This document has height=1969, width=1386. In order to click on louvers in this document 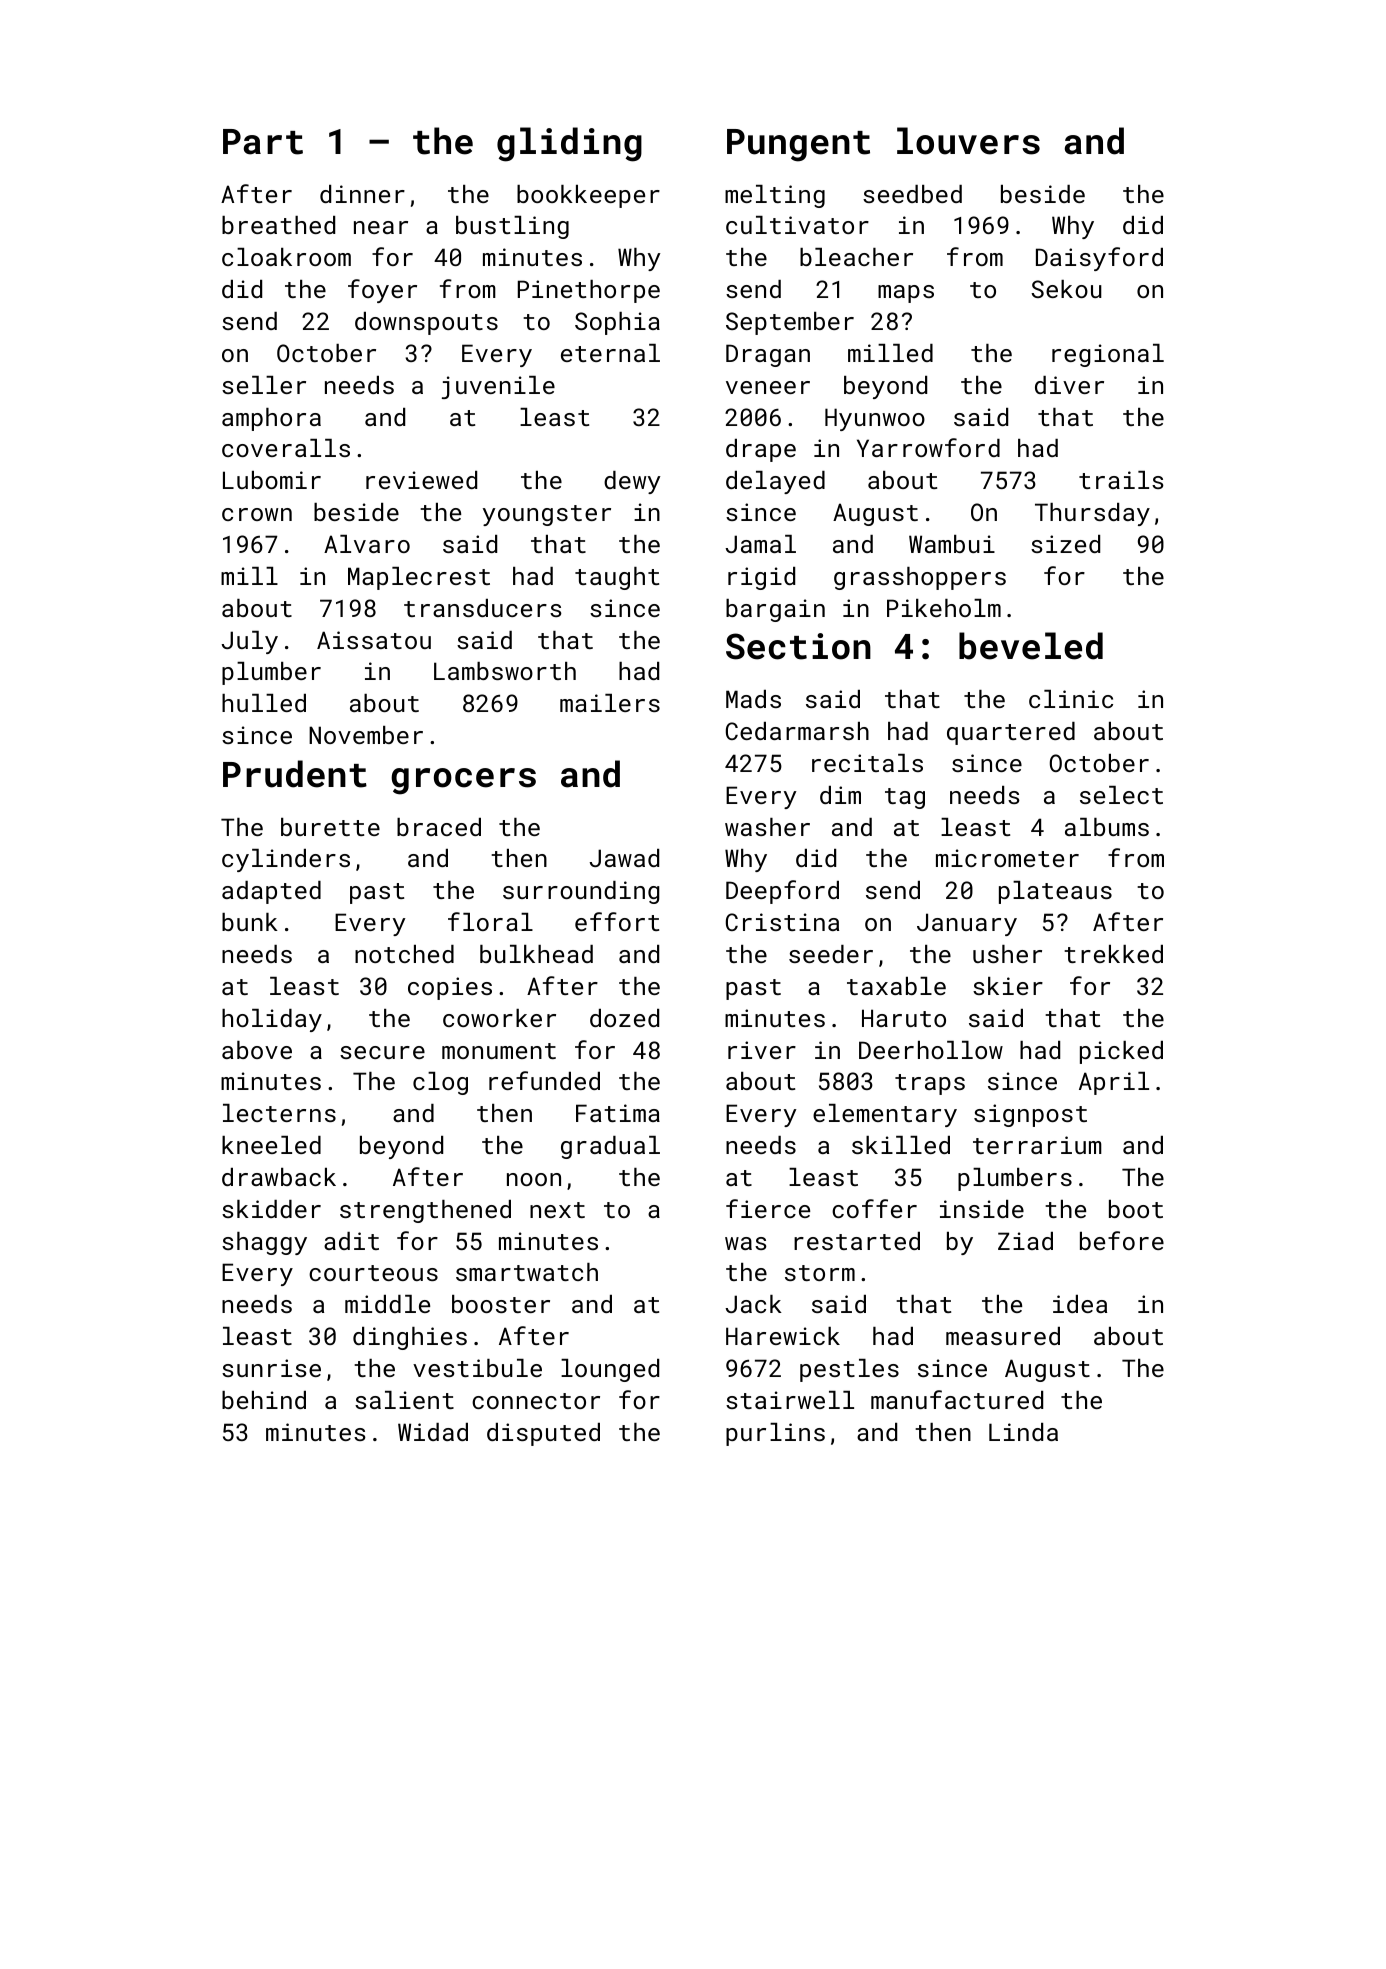, I will do `click(968, 141)`.
